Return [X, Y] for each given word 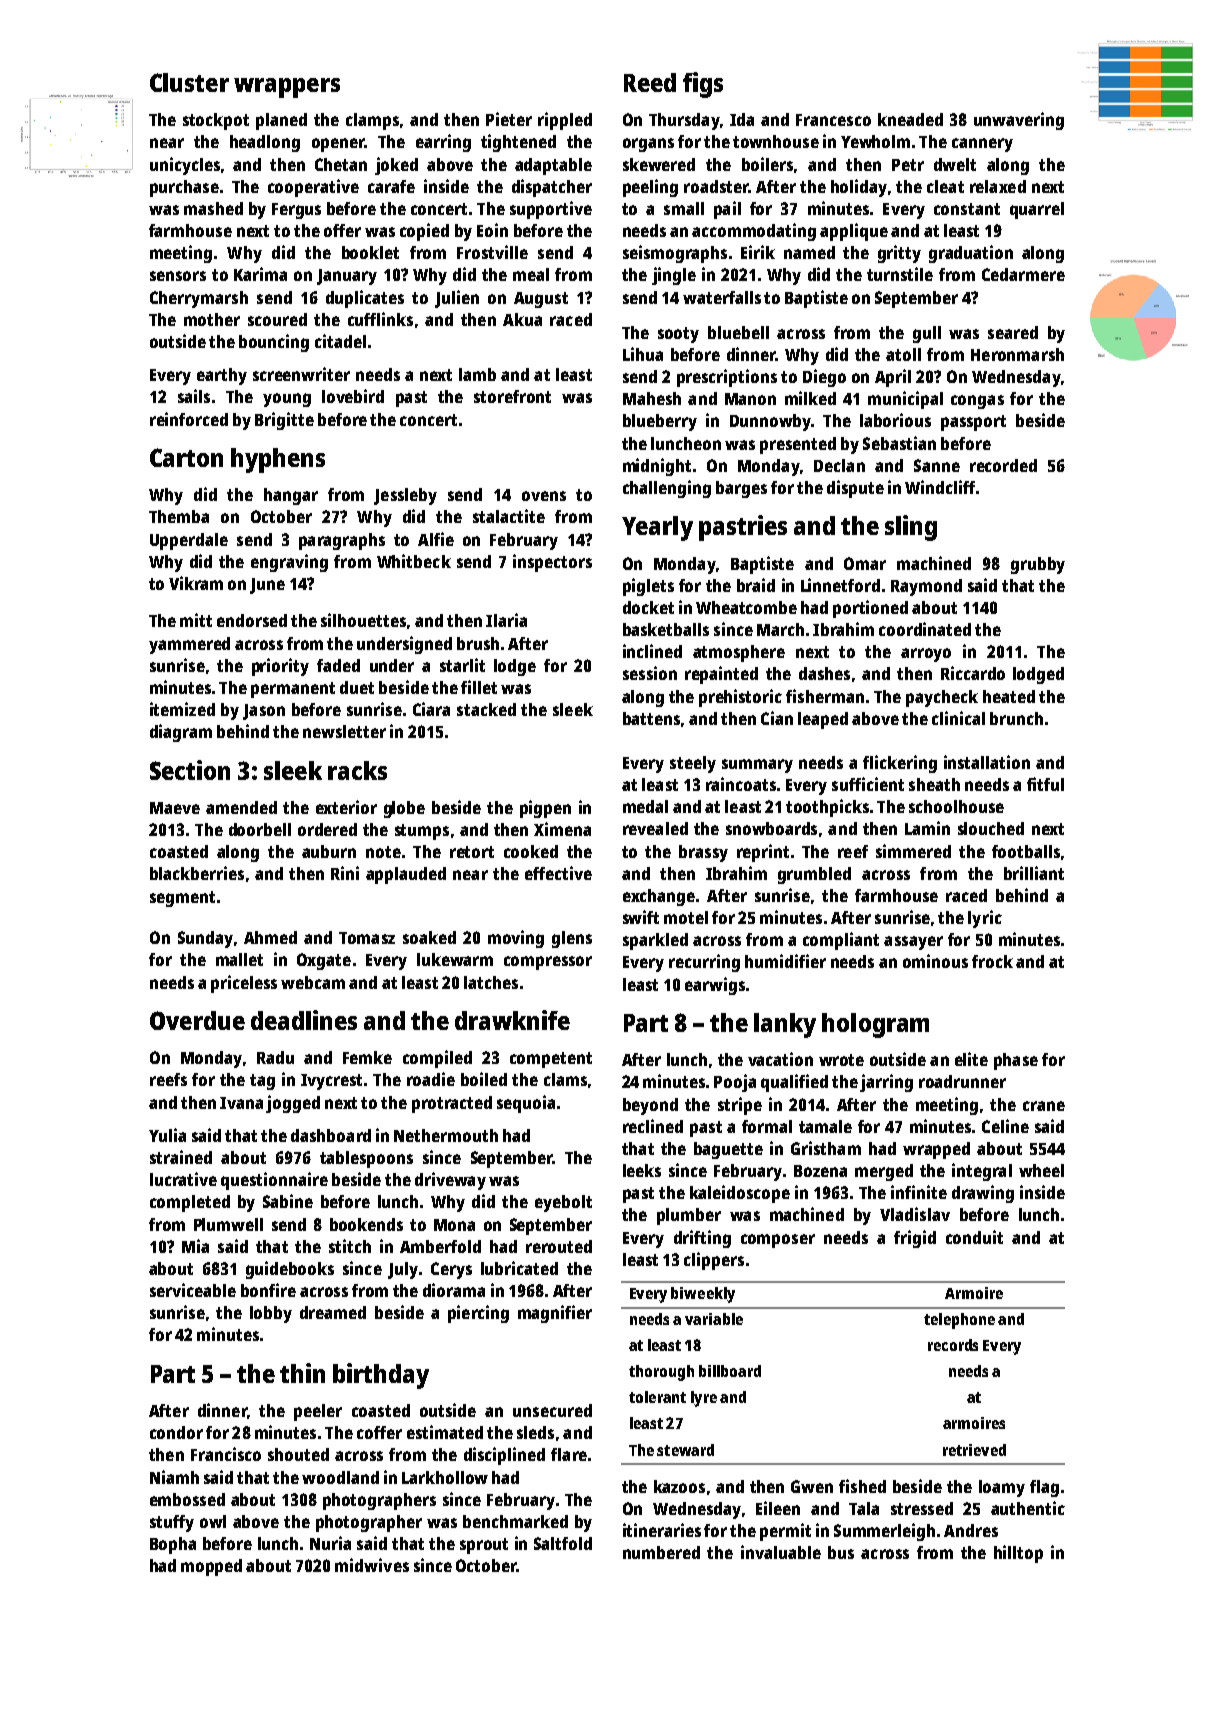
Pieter [509, 119]
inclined [652, 651]
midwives [372, 1565]
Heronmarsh [1017, 354]
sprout [484, 1546]
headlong [265, 143]
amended [241, 807]
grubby [1038, 565]
